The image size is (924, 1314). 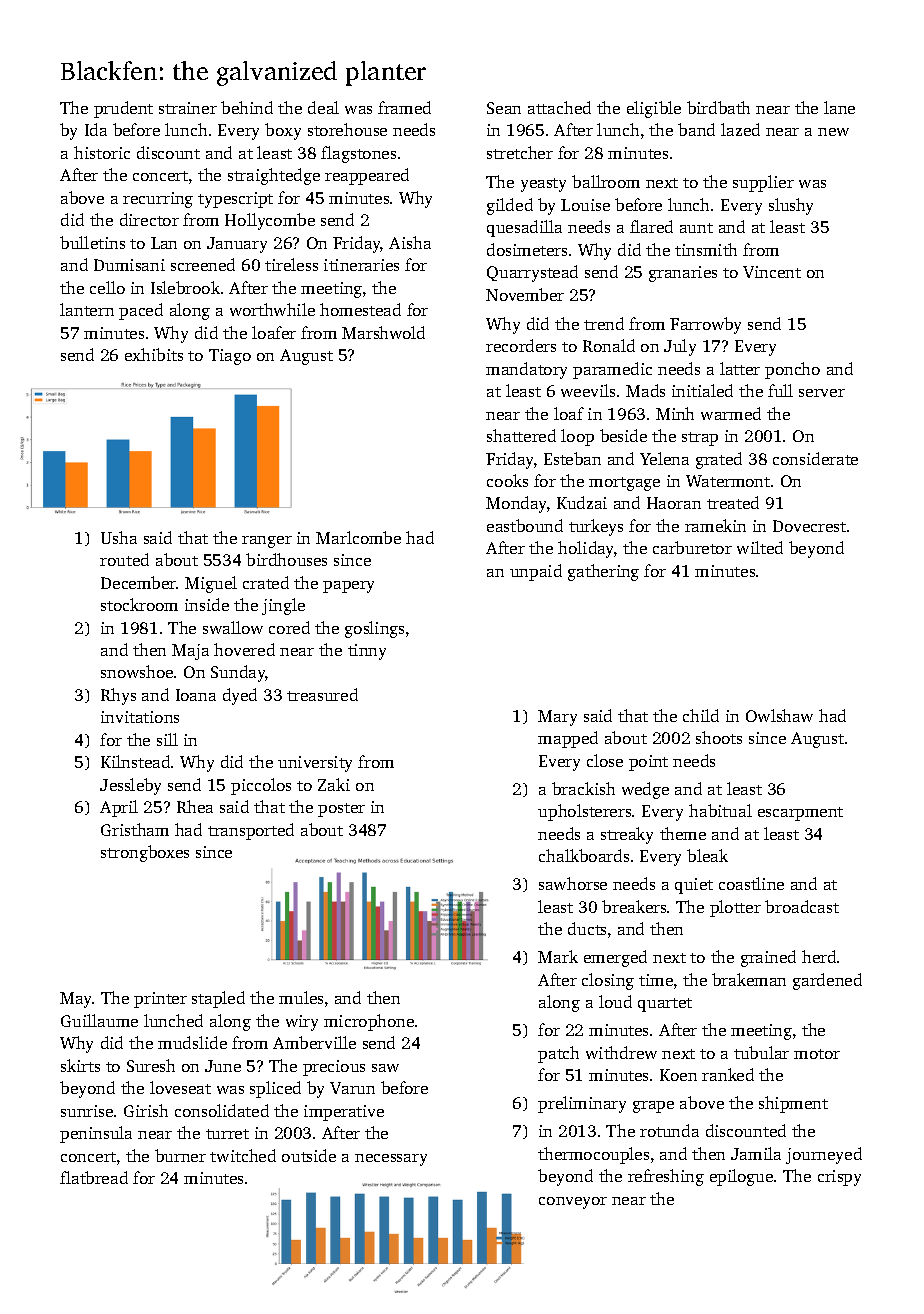 I want to click on Jessleby, so click(x=130, y=786).
